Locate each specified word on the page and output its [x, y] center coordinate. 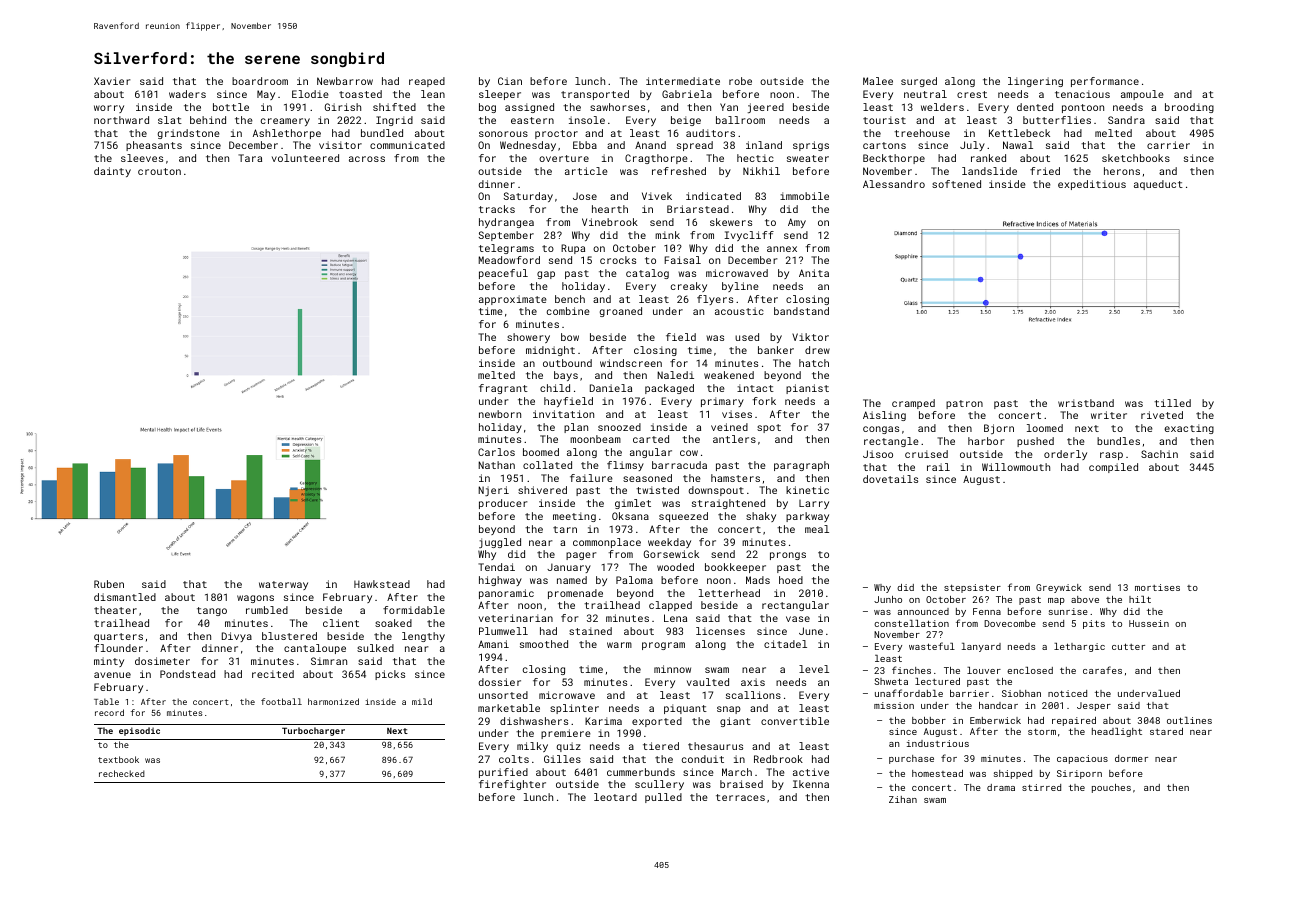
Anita [814, 273]
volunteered [305, 158]
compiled [1113, 468]
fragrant [503, 389]
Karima [603, 721]
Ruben [109, 584]
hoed [791, 580]
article [586, 171]
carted [651, 439]
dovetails [890, 479]
